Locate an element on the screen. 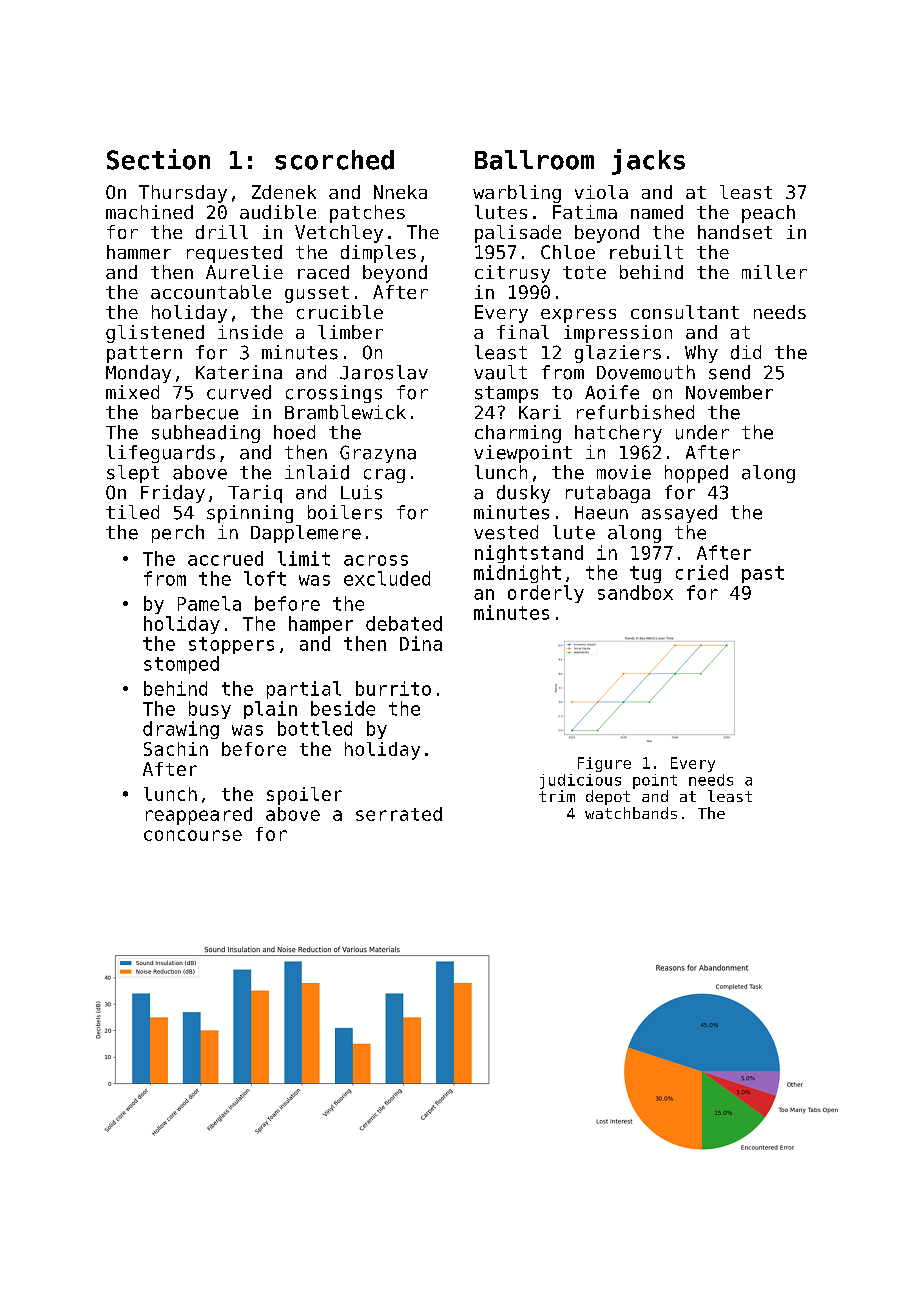  hopped is located at coordinates (696, 474).
